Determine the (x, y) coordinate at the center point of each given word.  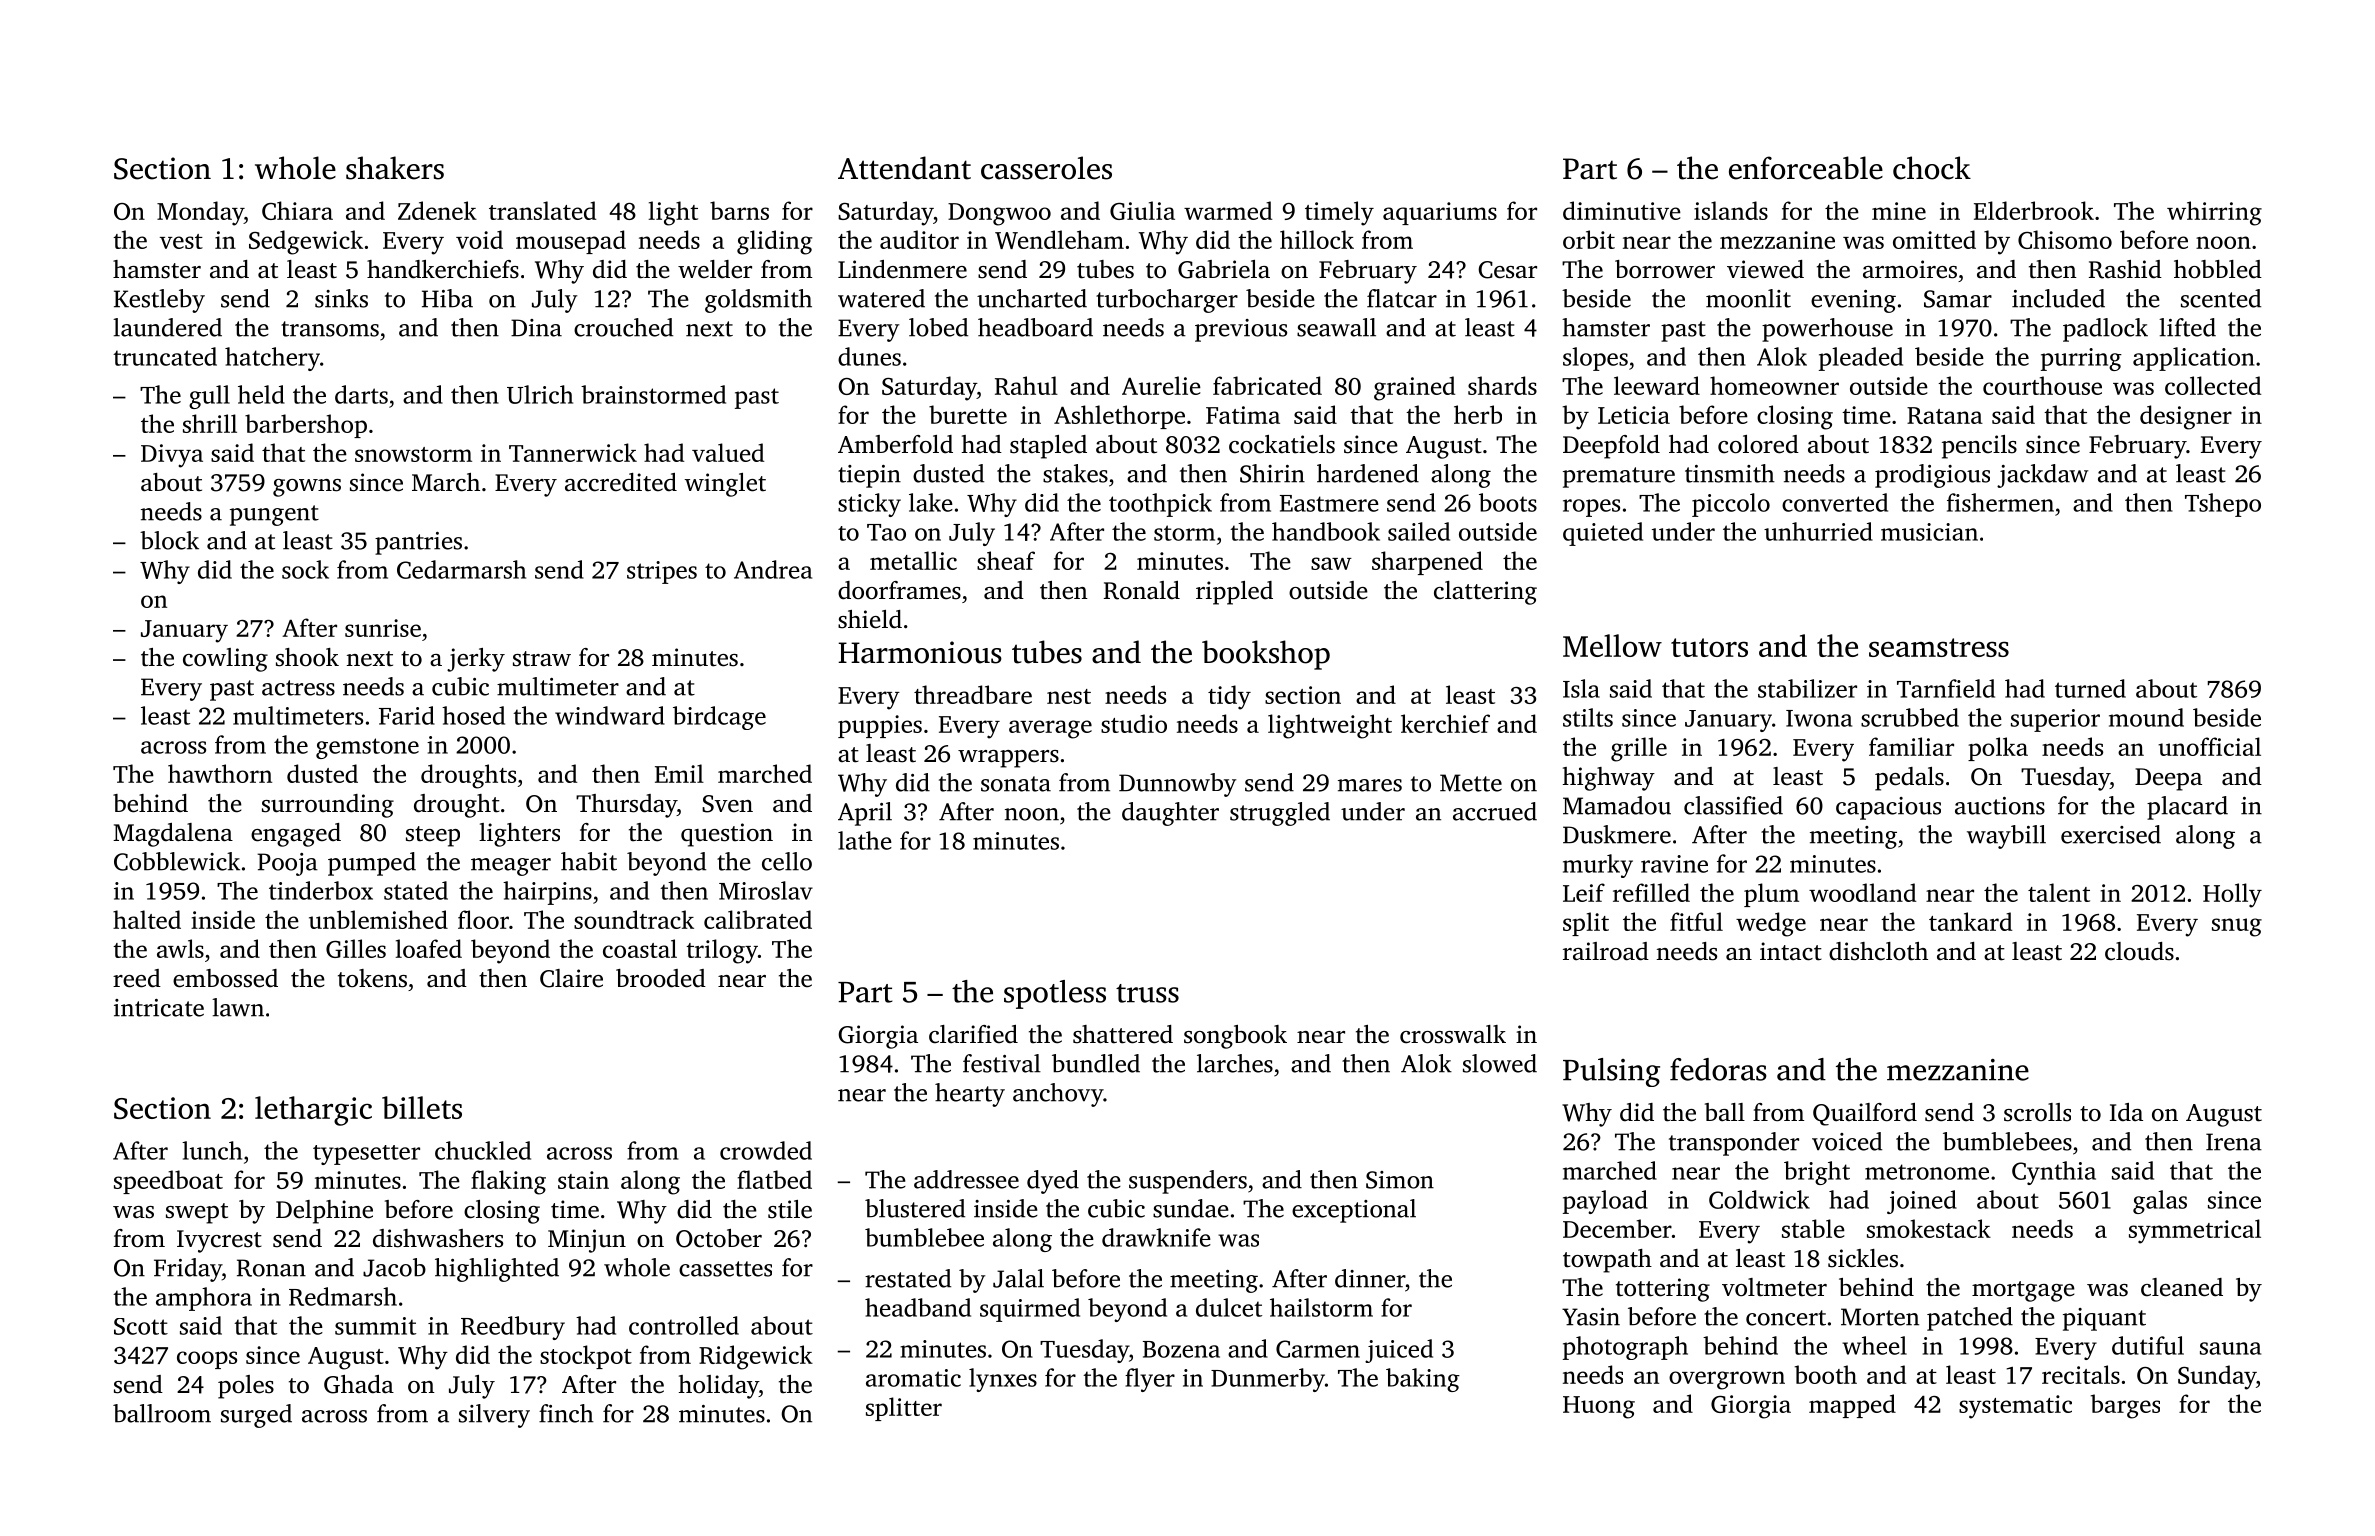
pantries (418, 543)
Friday (188, 1270)
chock (1932, 168)
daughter (1170, 814)
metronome (1927, 1172)
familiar (1911, 746)
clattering (1485, 593)
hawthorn (220, 773)
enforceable (1806, 168)
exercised (2111, 834)
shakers (395, 168)
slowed (1500, 1063)
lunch (212, 1150)
